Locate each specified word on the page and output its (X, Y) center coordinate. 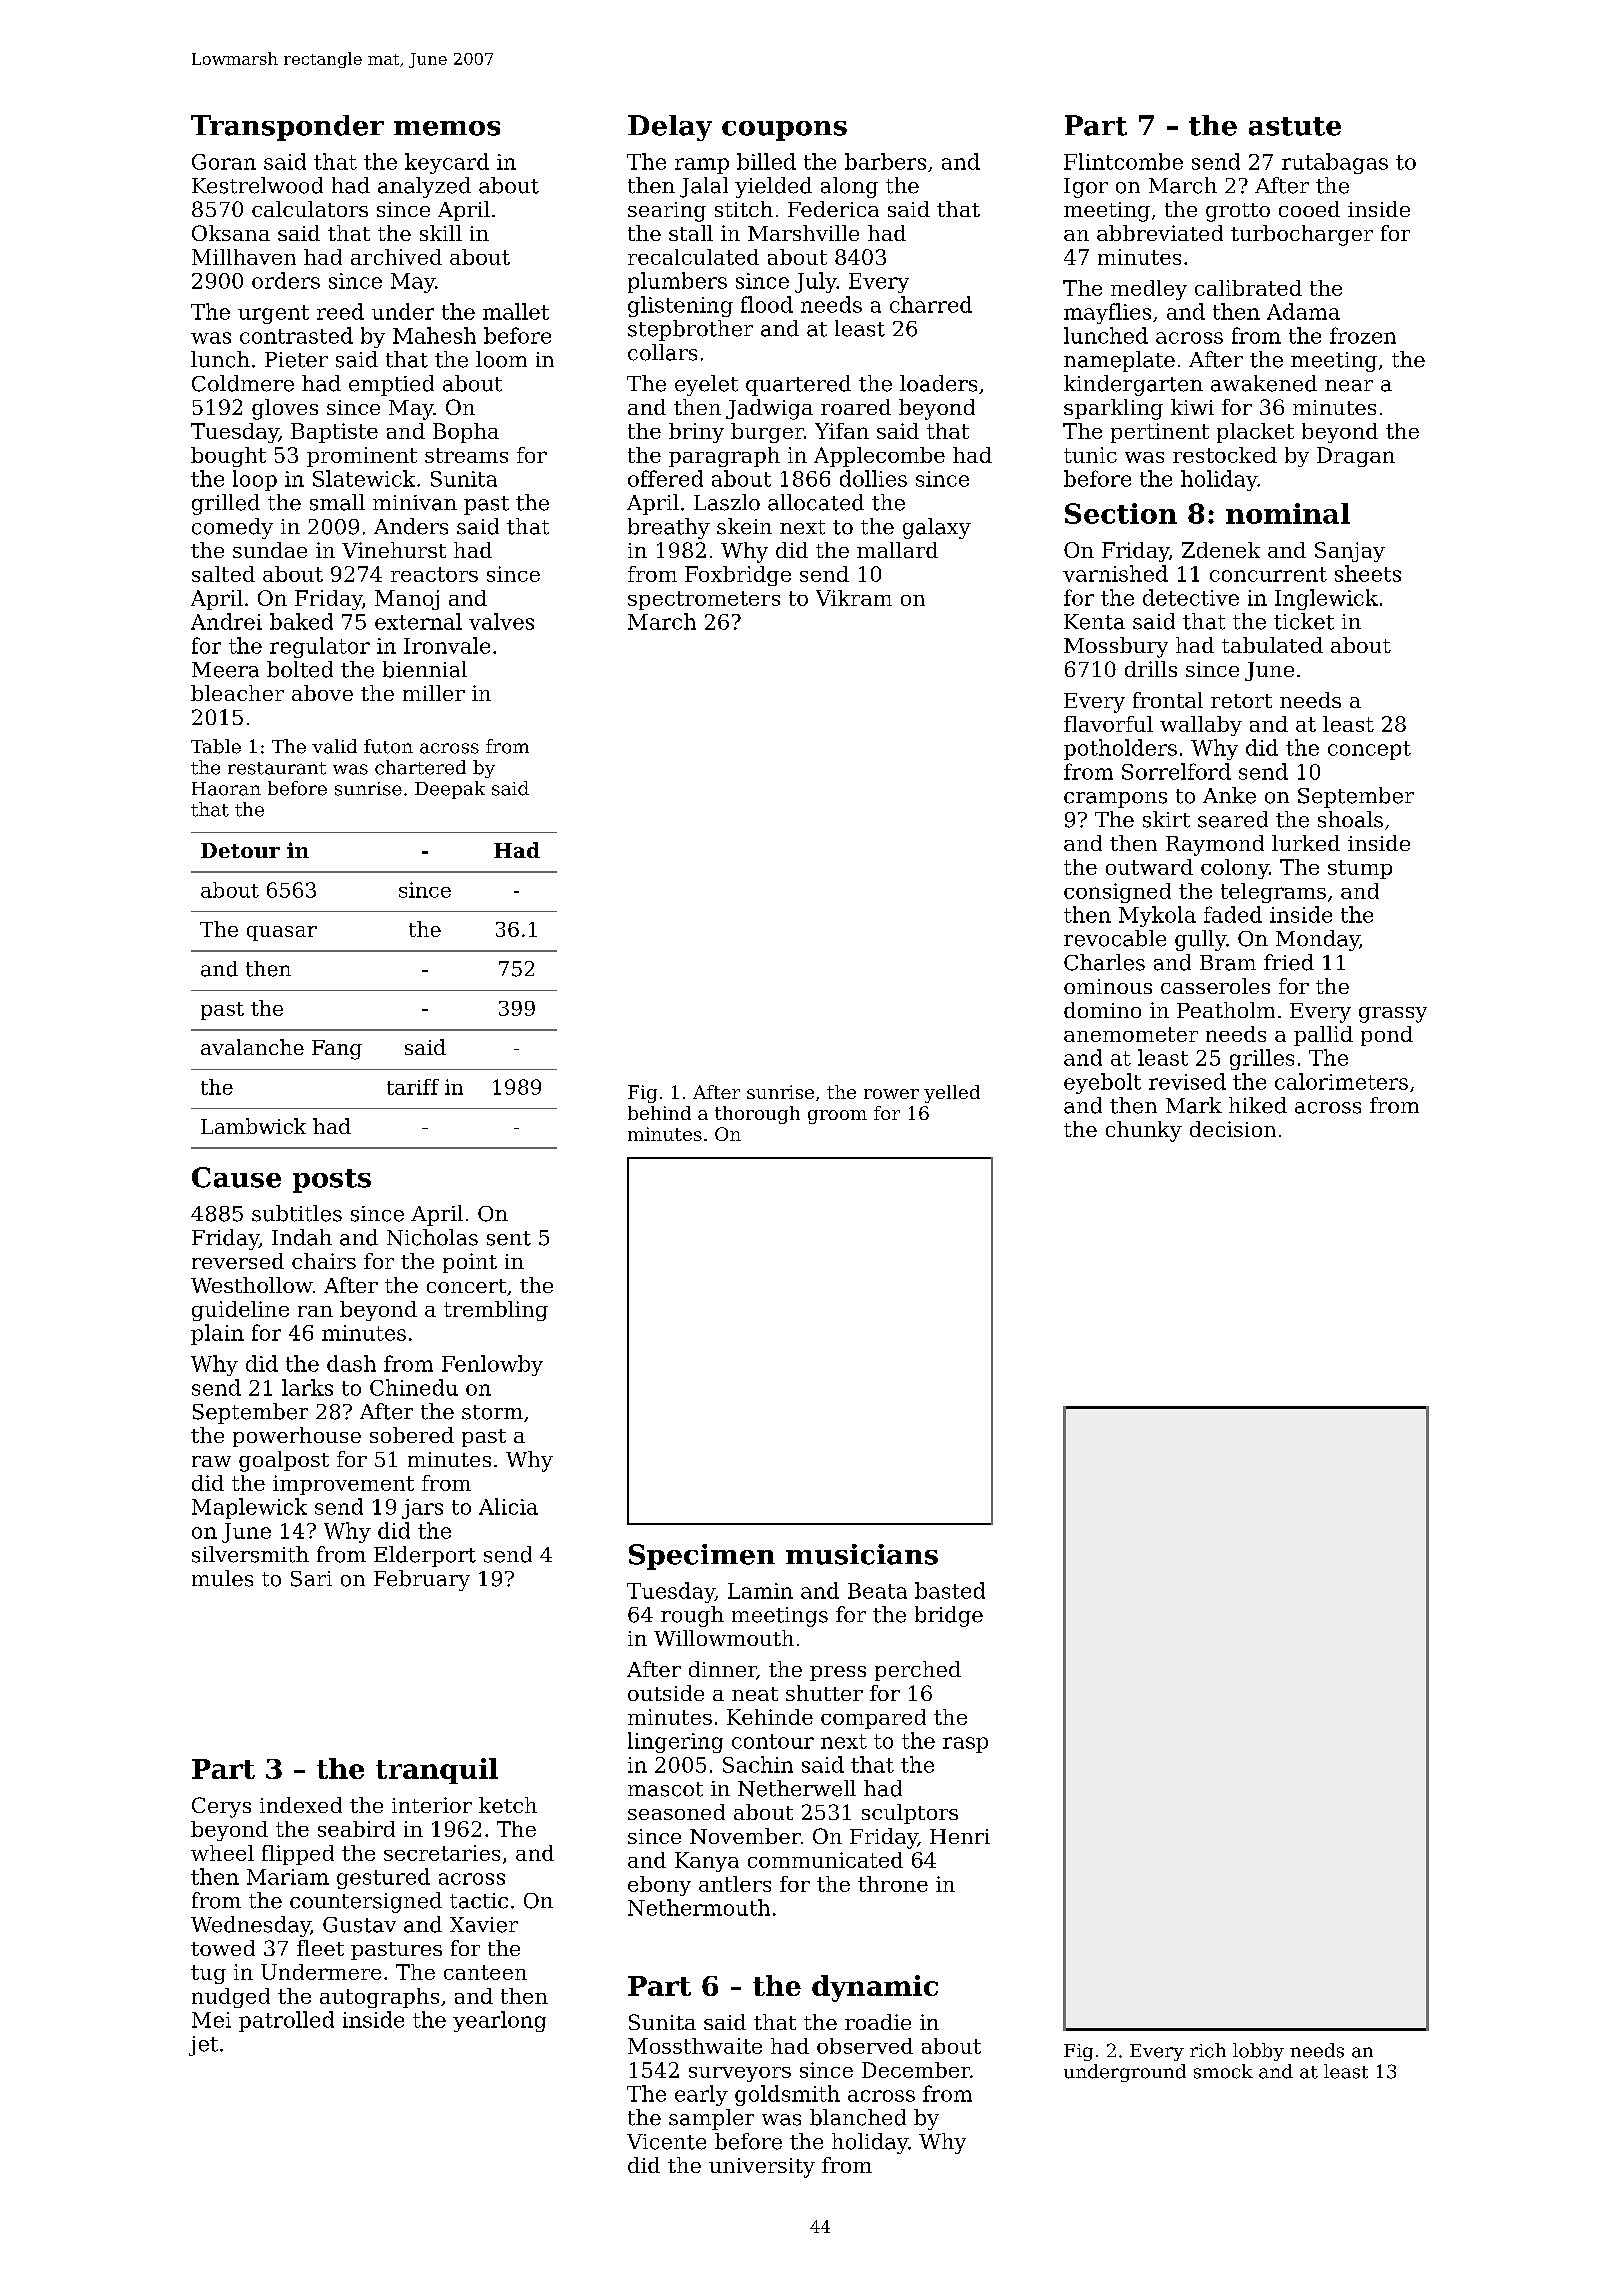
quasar (282, 933)
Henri (960, 1836)
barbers (885, 161)
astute (1295, 126)
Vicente (666, 2142)
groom (837, 1117)
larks (307, 1387)
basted (950, 1590)
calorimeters (1341, 1081)
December (916, 2070)
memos (447, 128)
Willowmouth (724, 1638)
